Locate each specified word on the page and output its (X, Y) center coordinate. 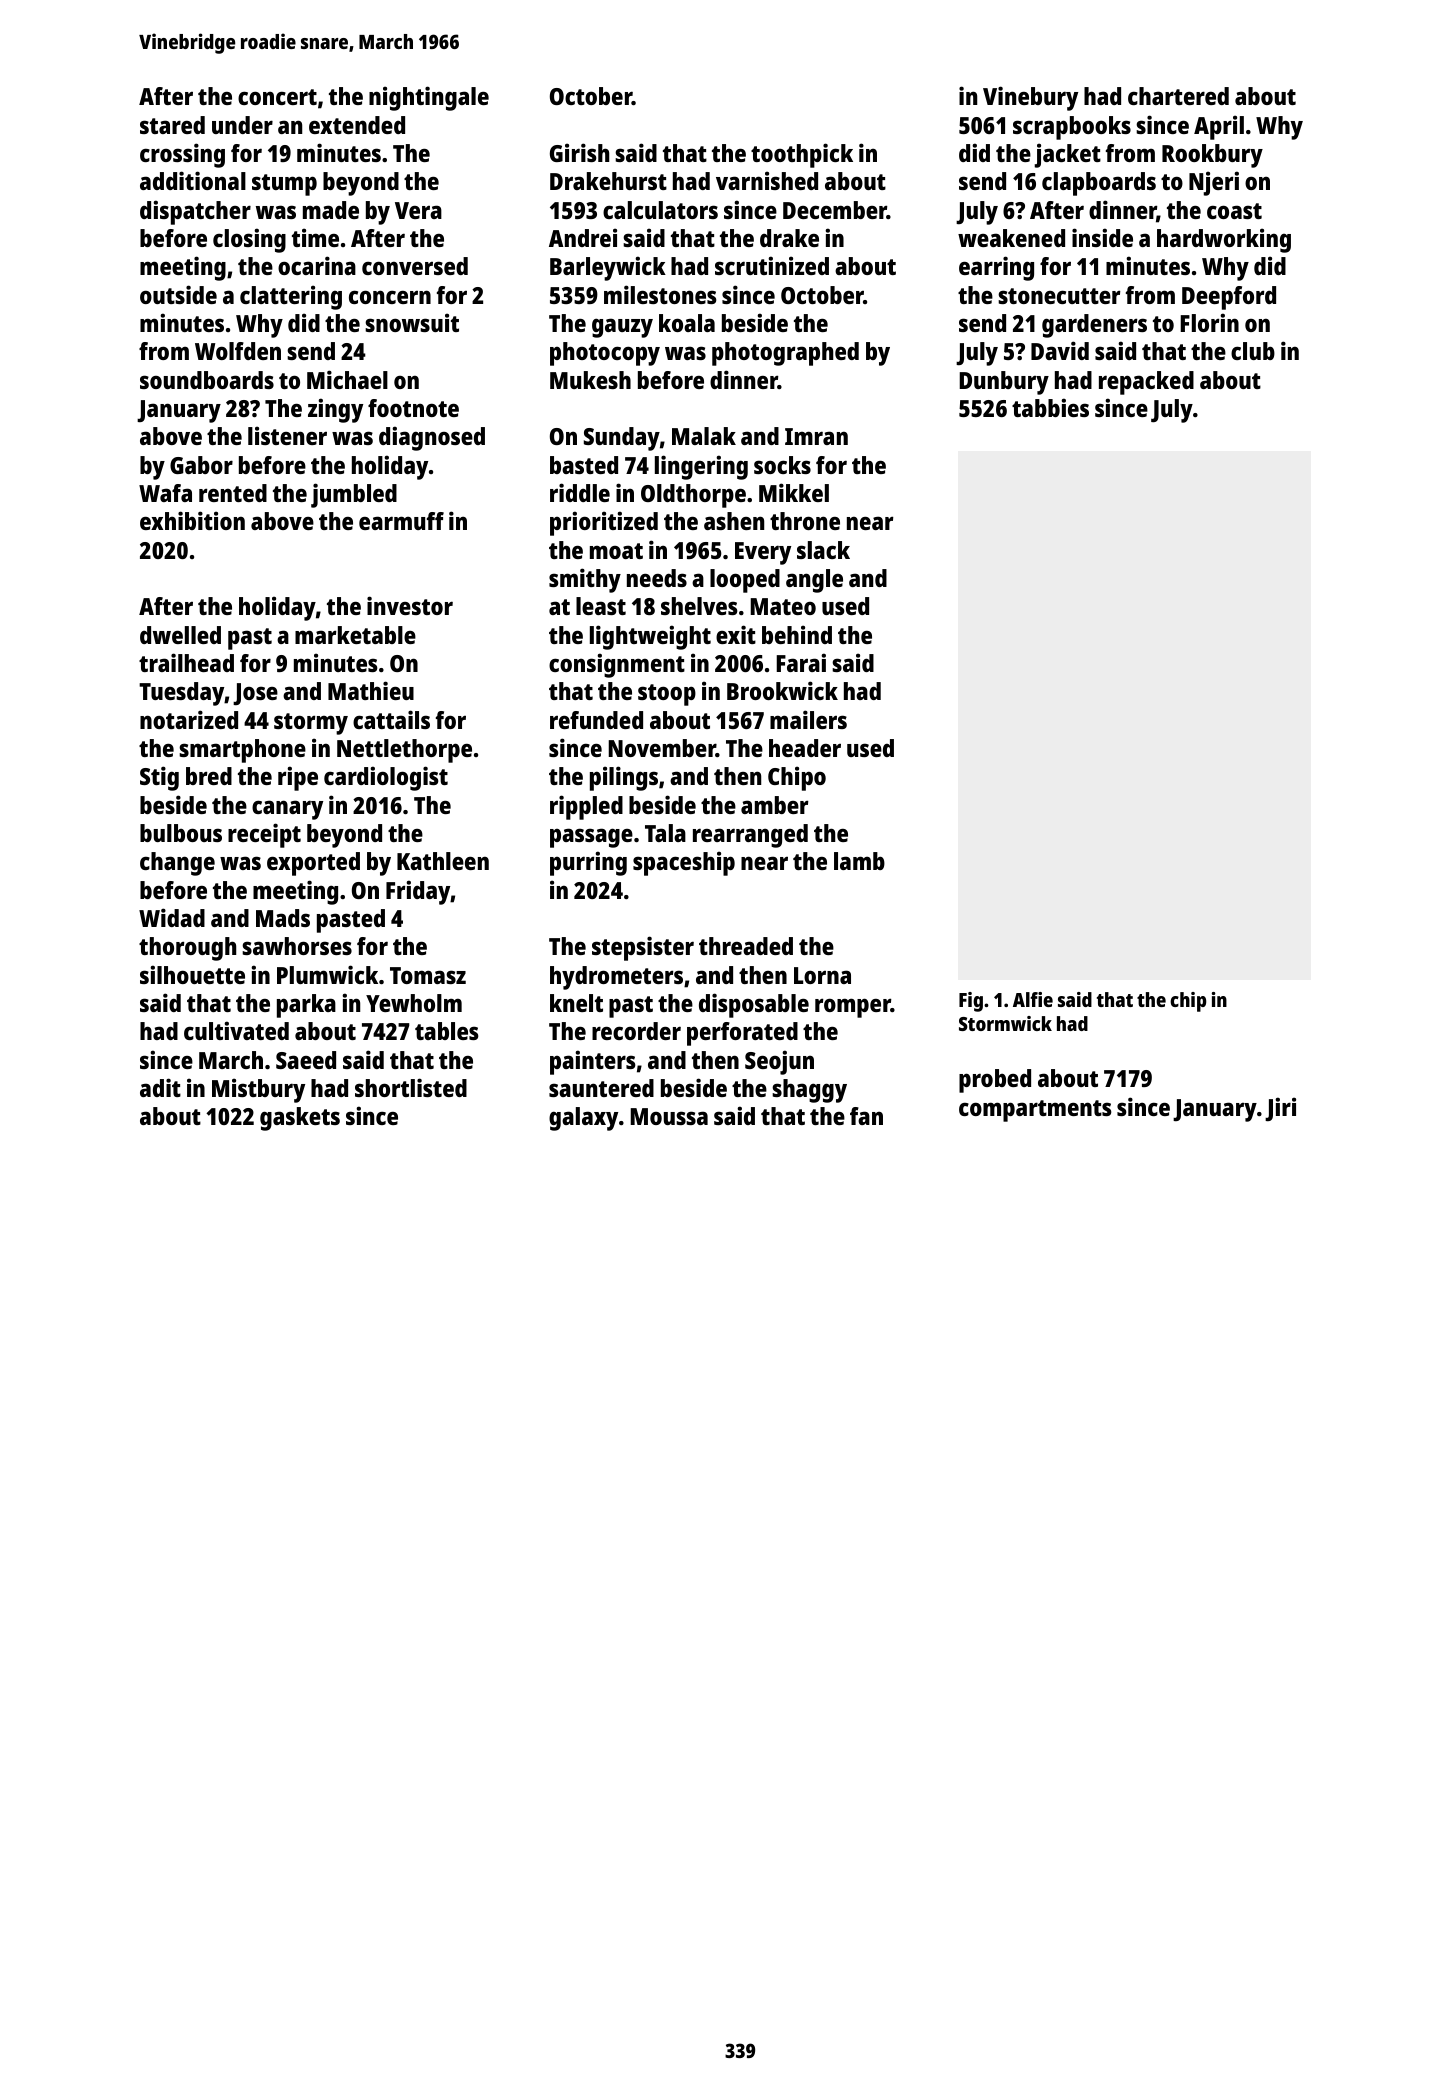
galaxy (583, 1119)
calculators (660, 210)
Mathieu (371, 690)
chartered (1178, 96)
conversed (415, 266)
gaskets (300, 1119)
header (805, 748)
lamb (859, 861)
